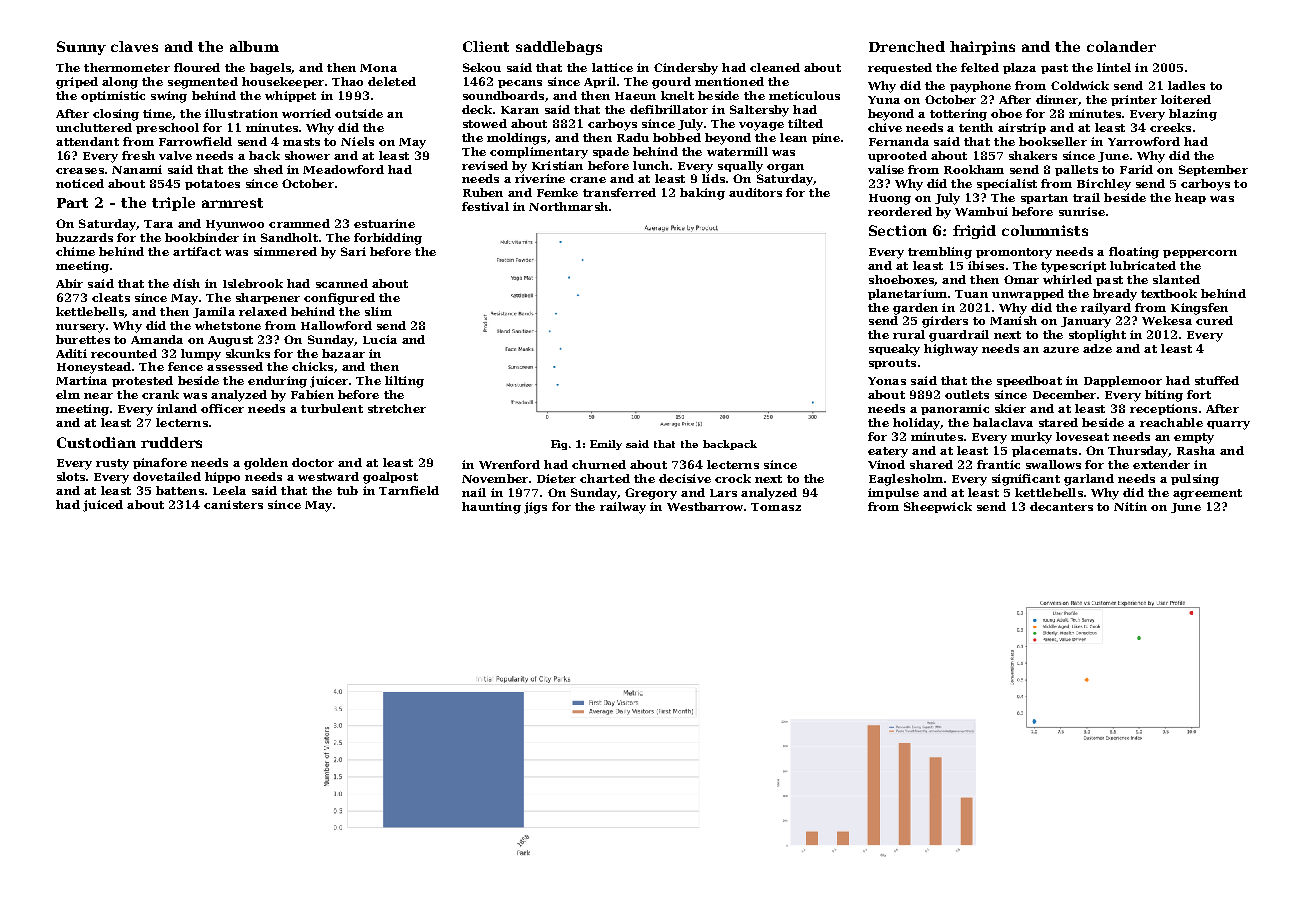  I want to click on golden, so click(266, 464).
